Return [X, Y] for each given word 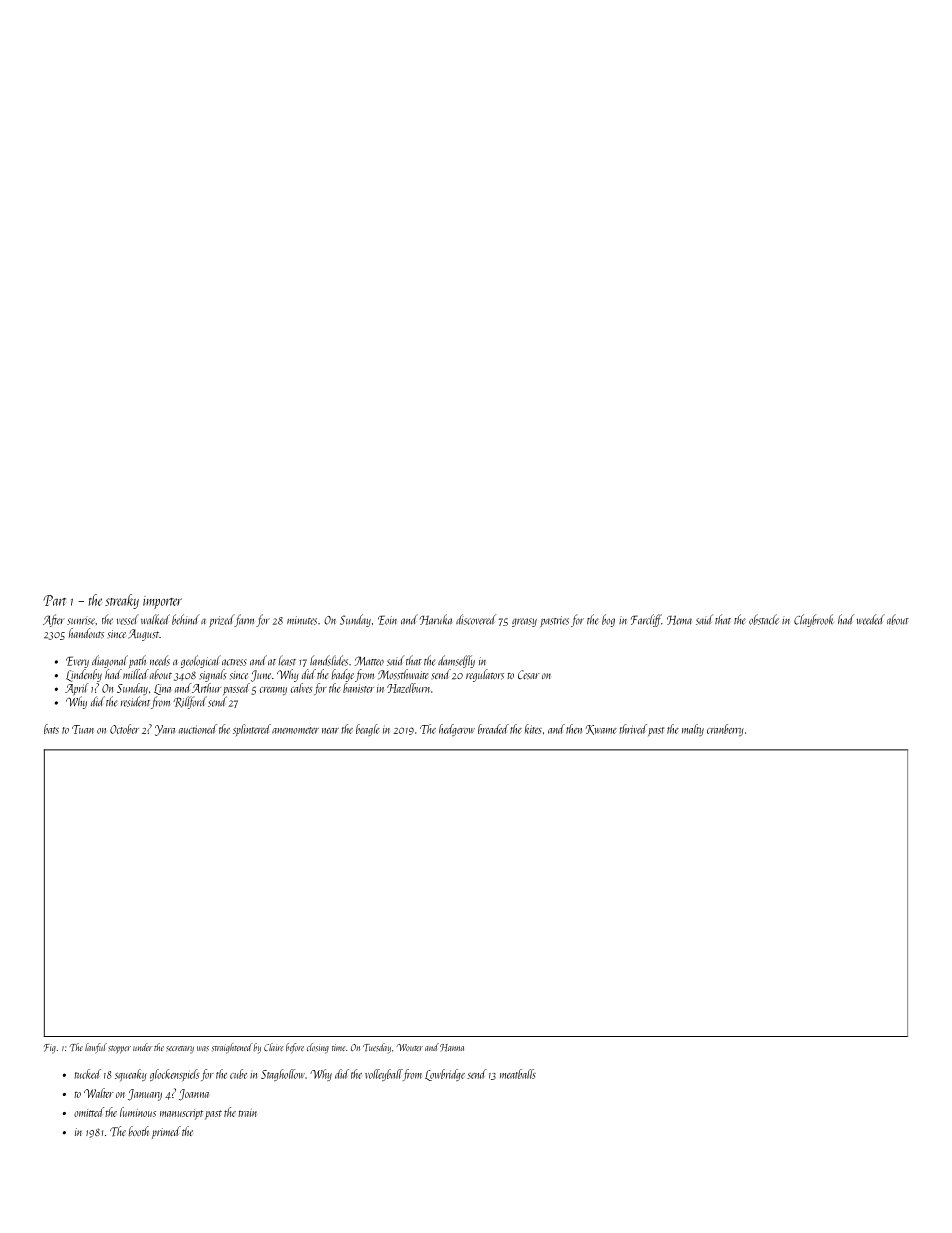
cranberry [725, 730]
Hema [679, 620]
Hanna [452, 1048]
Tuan [83, 729]
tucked [88, 1074]
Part [55, 600]
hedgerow [457, 730]
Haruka [436, 619]
